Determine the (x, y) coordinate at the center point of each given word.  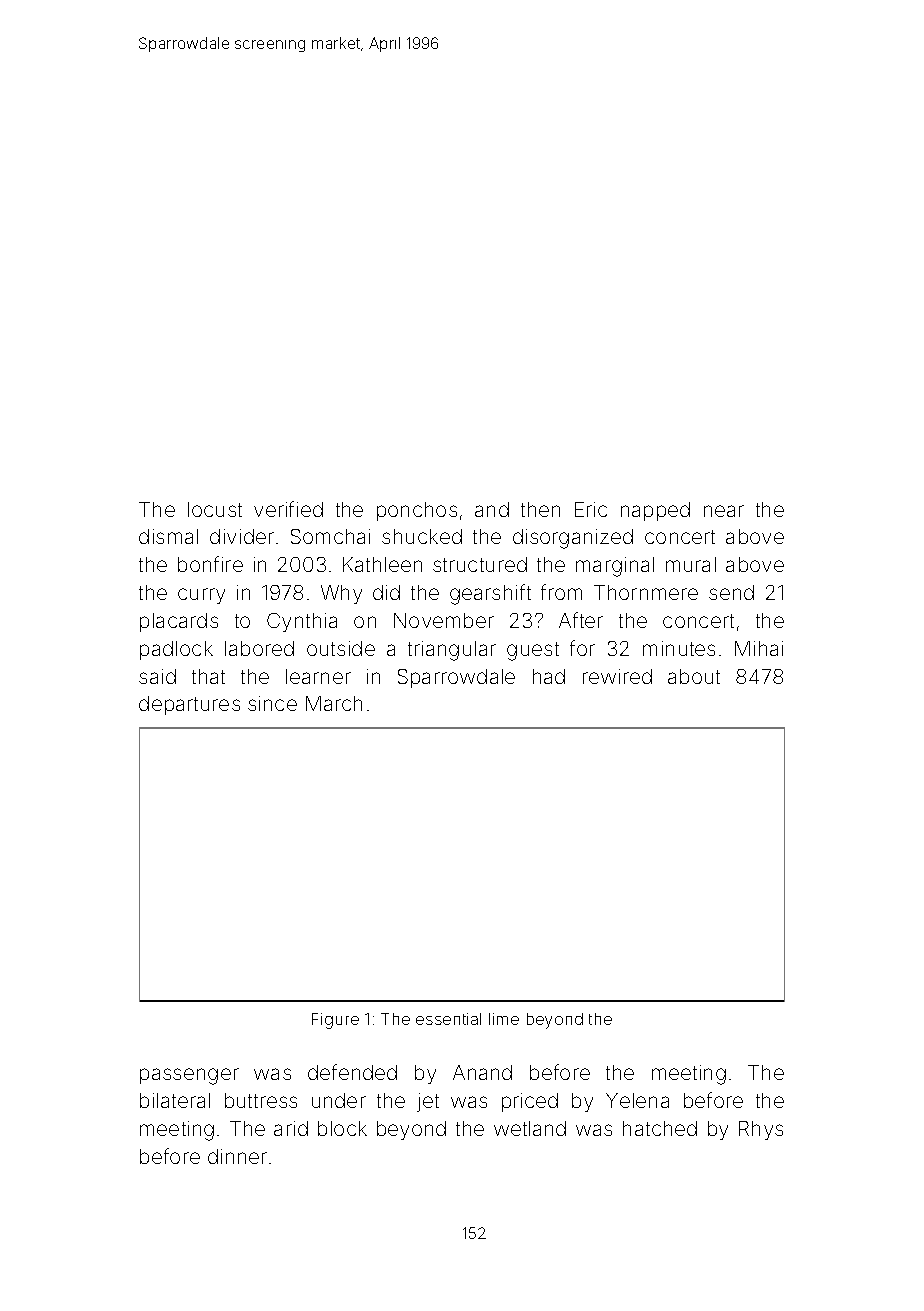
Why (341, 594)
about (694, 676)
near (724, 511)
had (549, 676)
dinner (237, 1156)
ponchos (417, 511)
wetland (530, 1128)
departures (189, 705)
